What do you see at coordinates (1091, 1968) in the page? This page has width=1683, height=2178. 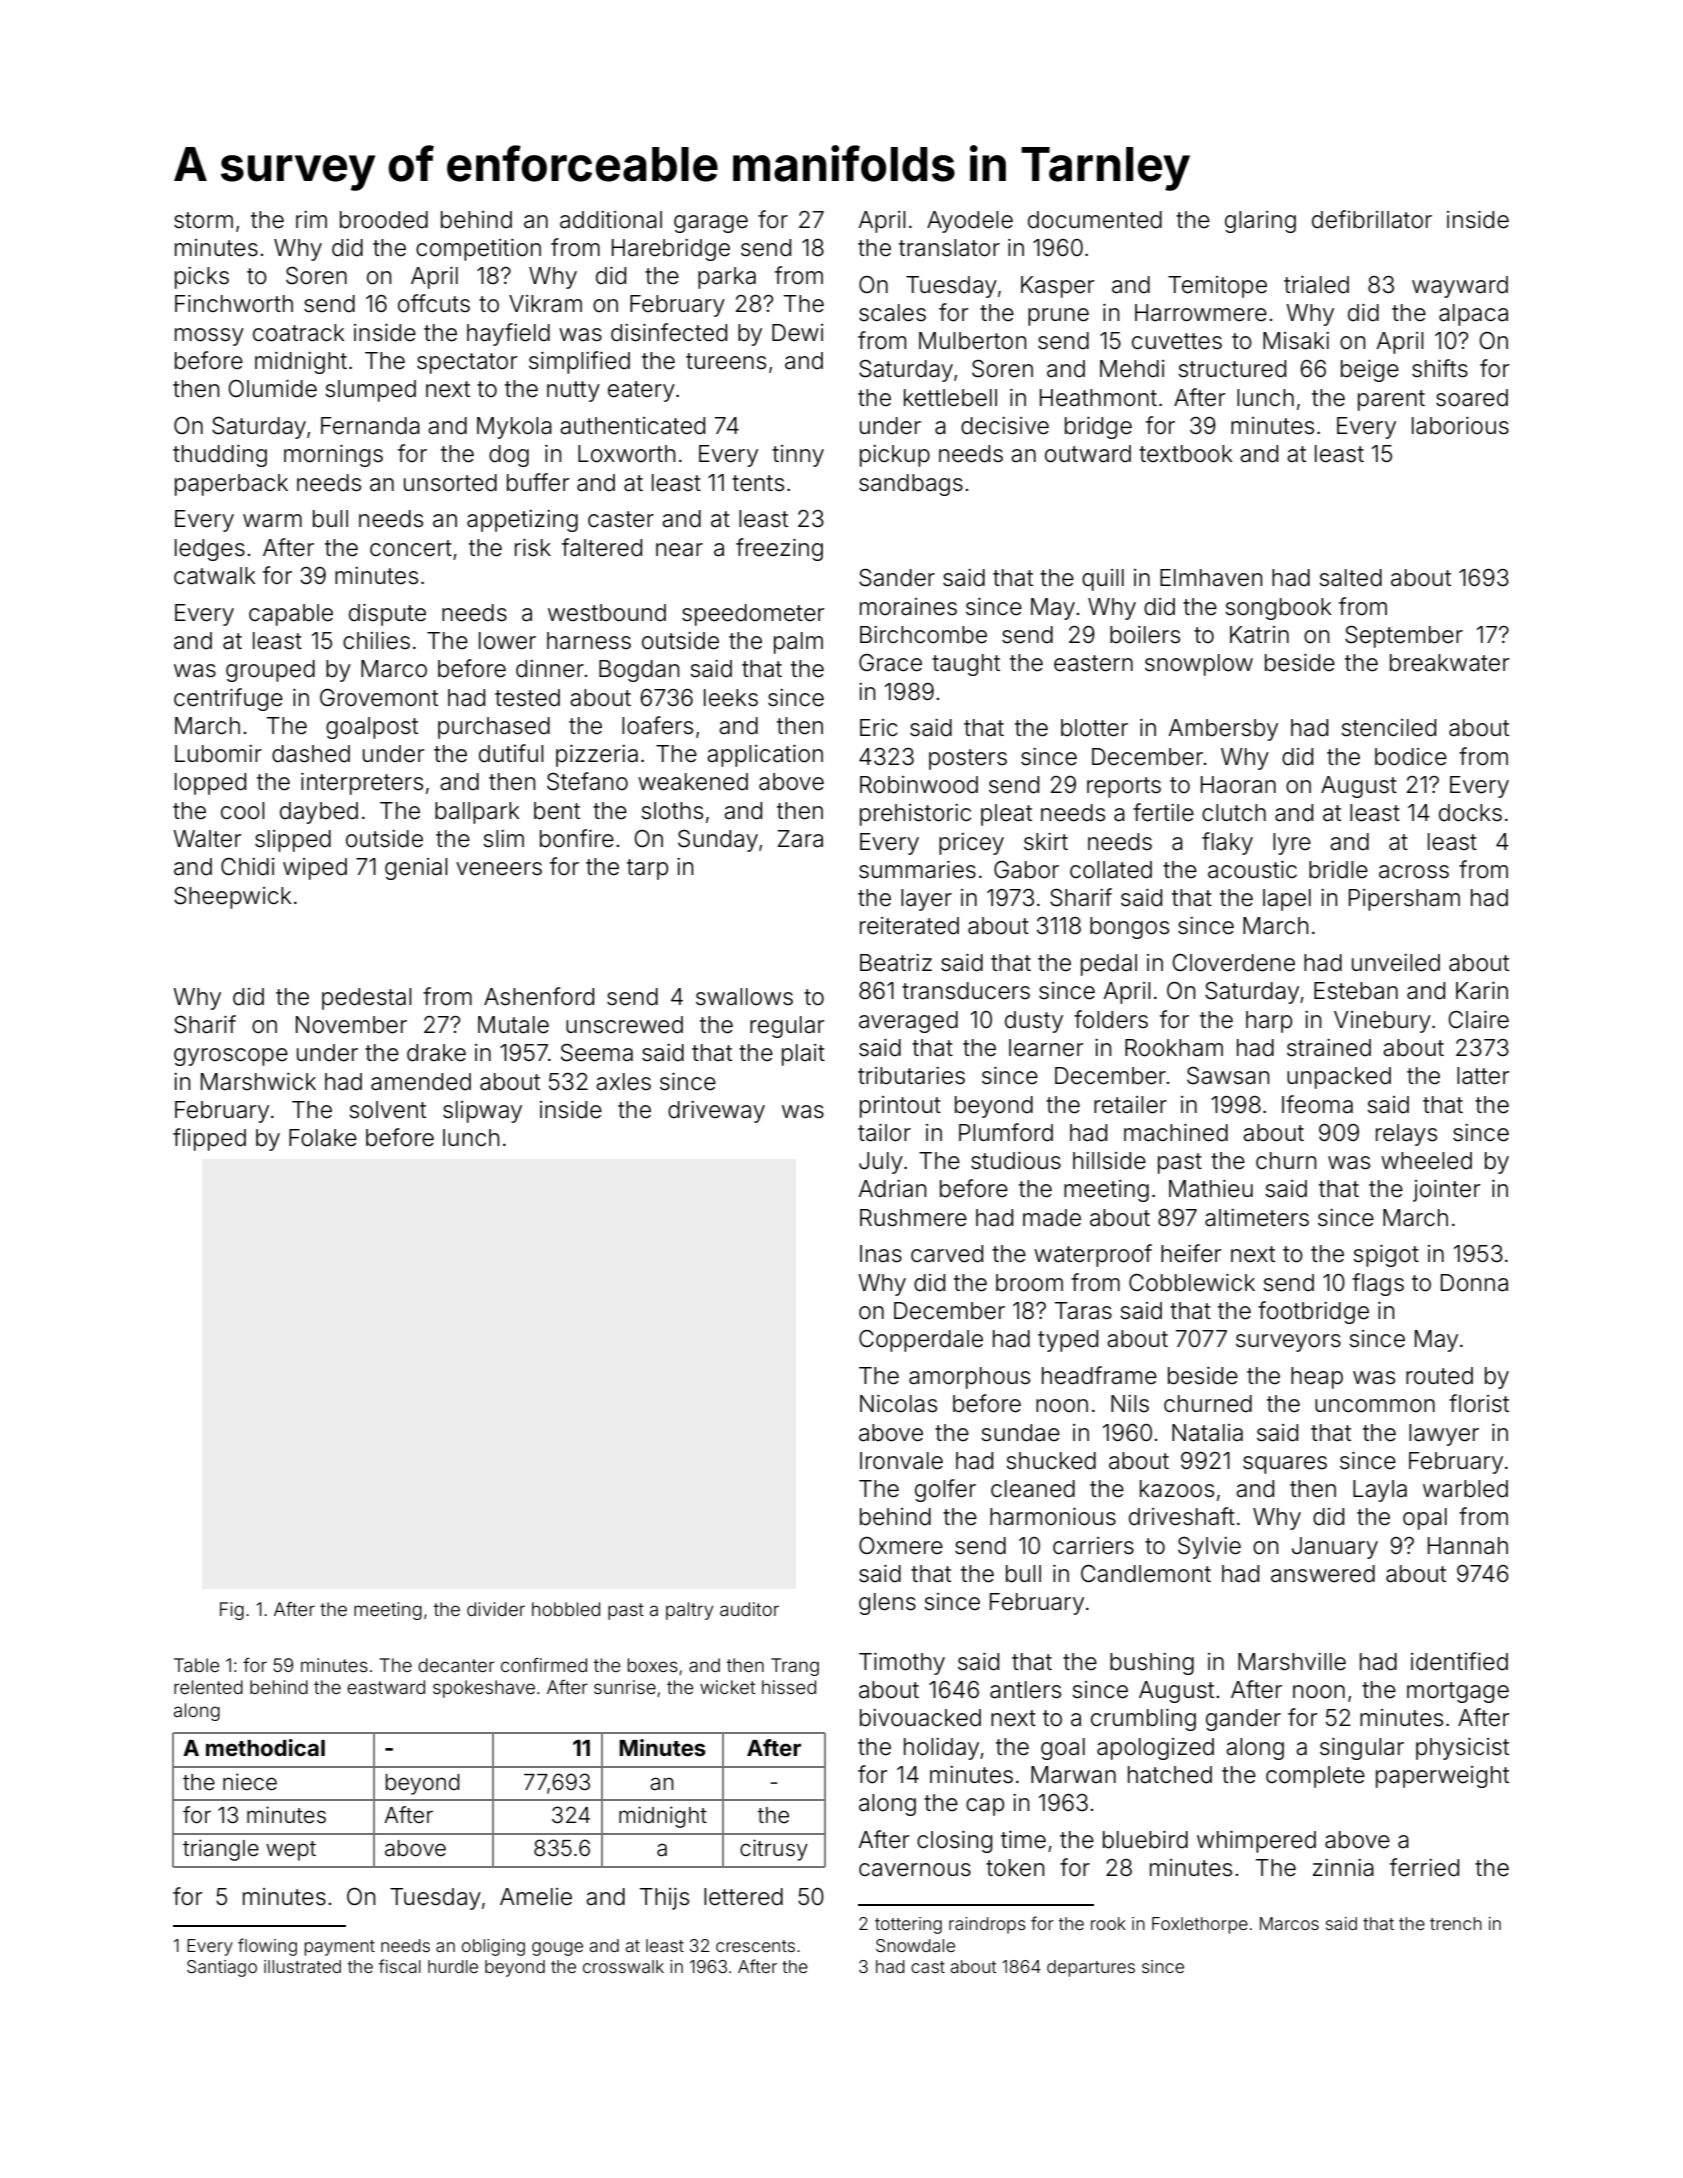 I see `departures` at bounding box center [1091, 1968].
